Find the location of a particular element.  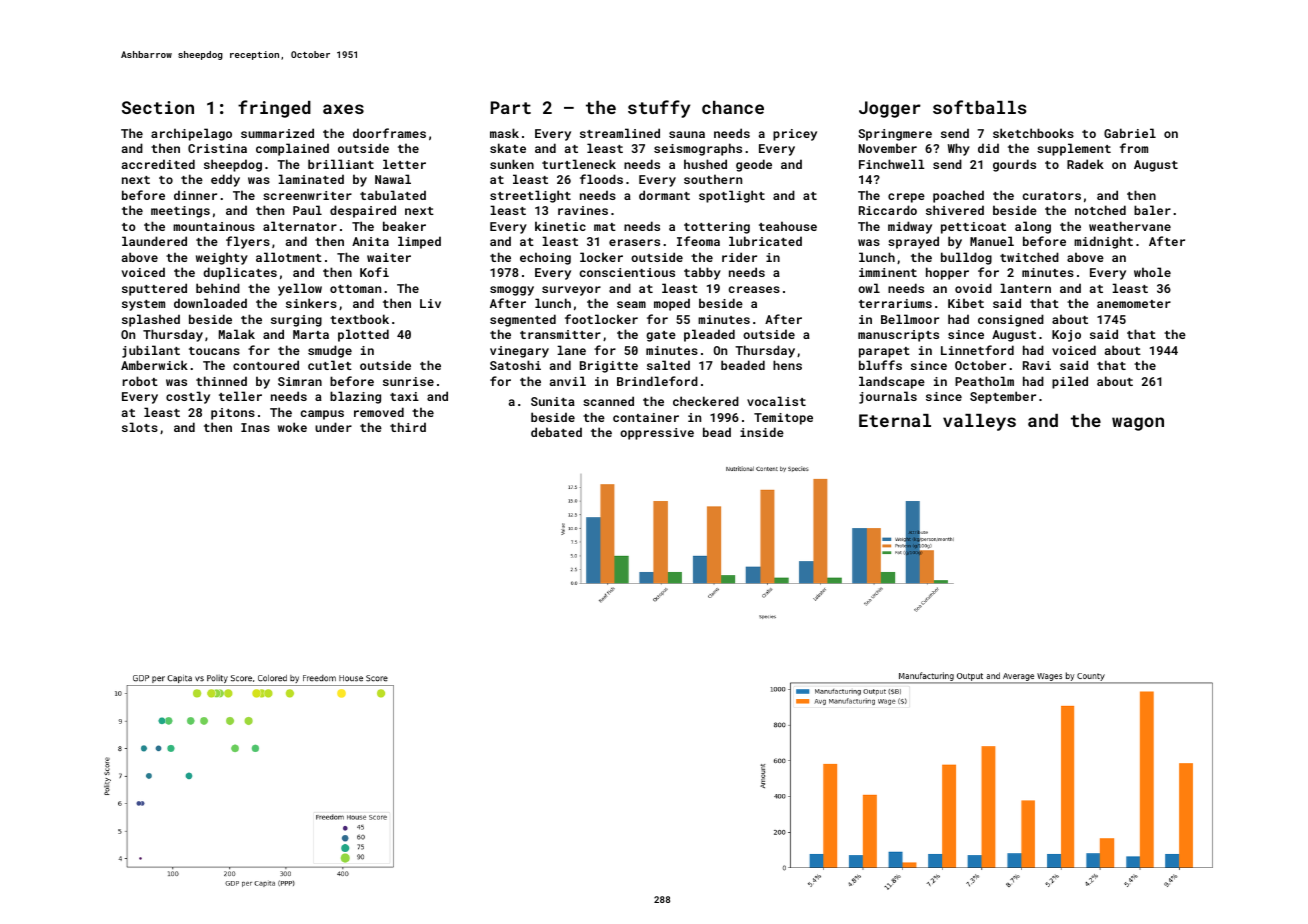

Part is located at coordinates (511, 107).
